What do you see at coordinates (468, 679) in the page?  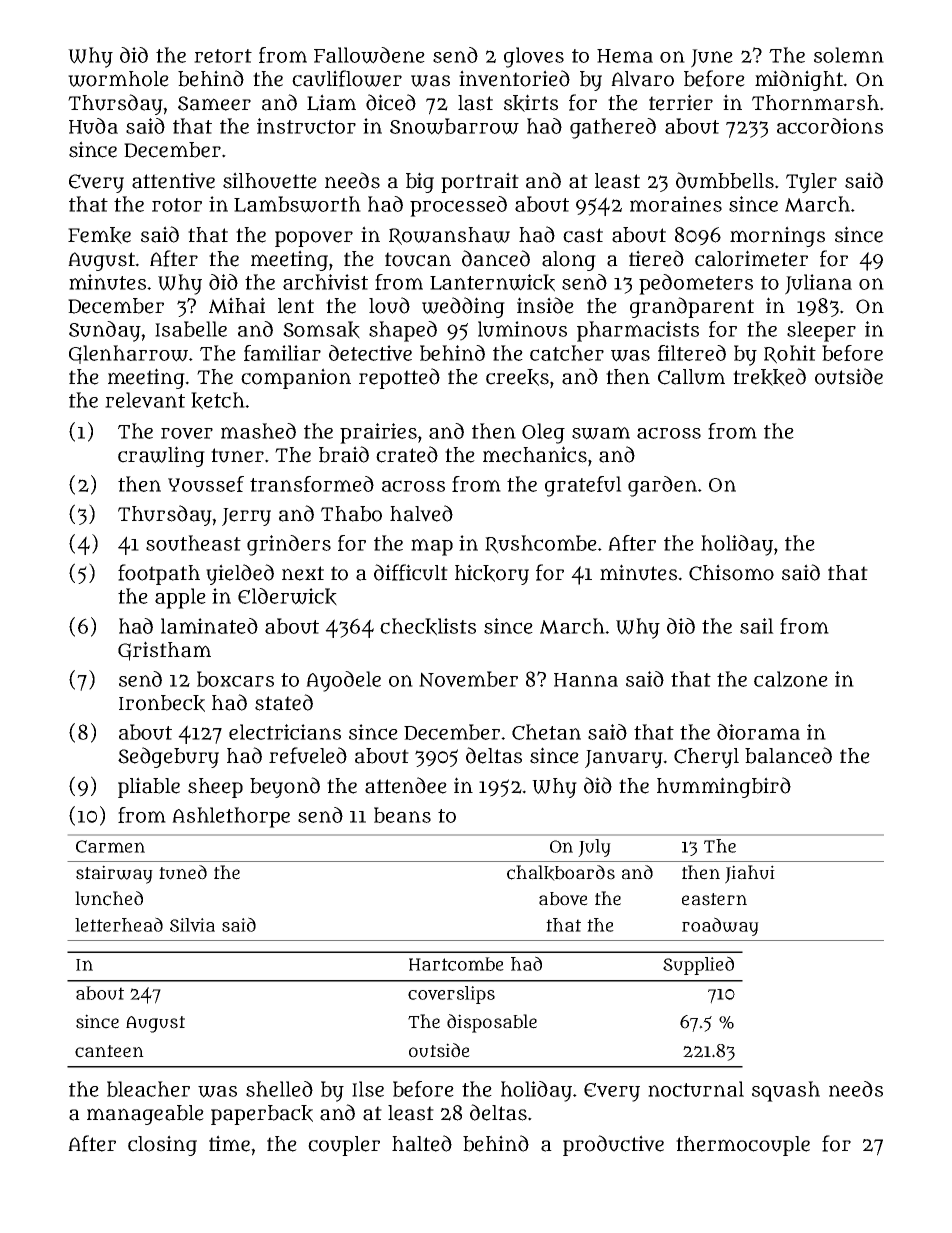 I see `November` at bounding box center [468, 679].
